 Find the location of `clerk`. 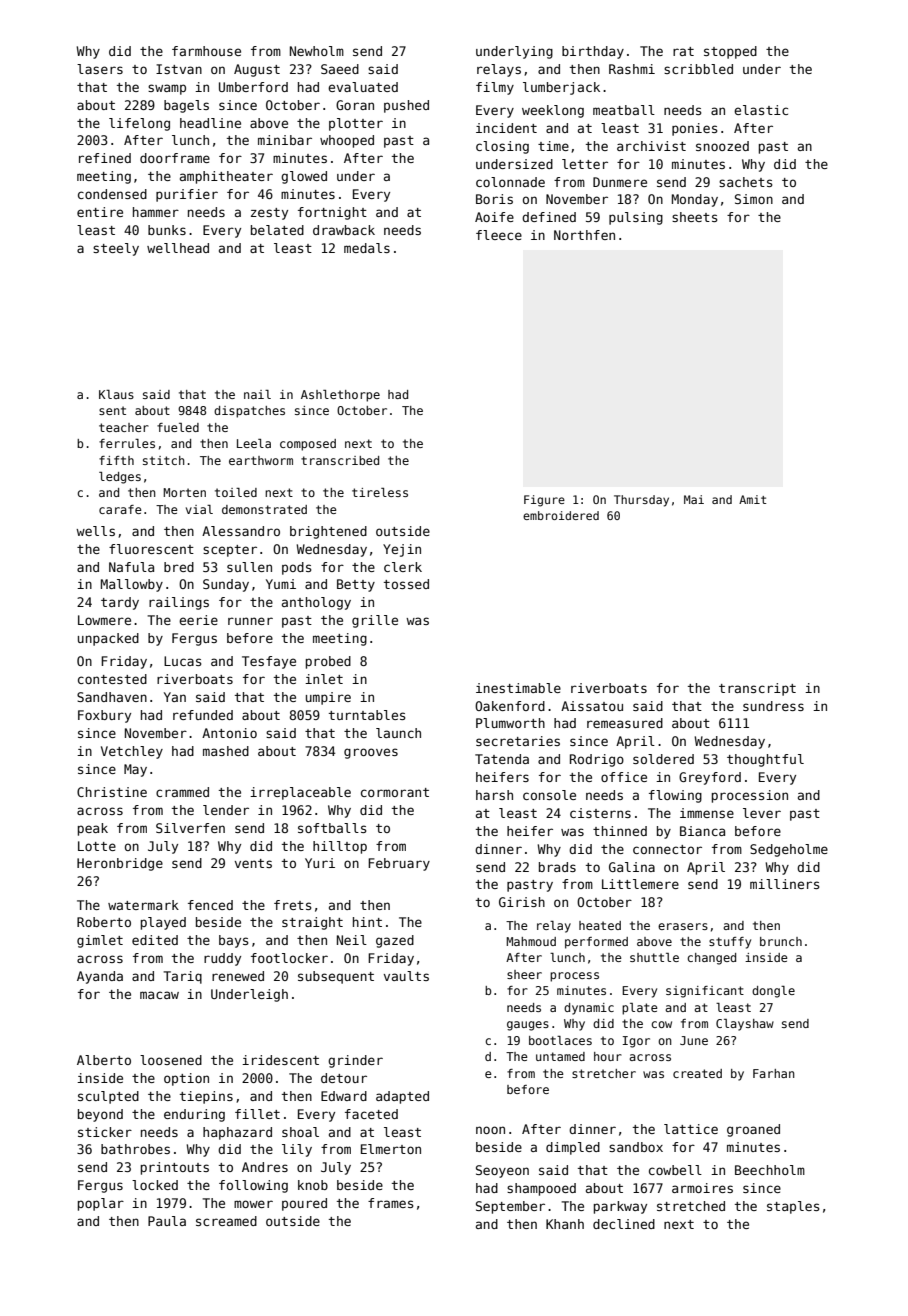

clerk is located at coordinates (403, 567).
